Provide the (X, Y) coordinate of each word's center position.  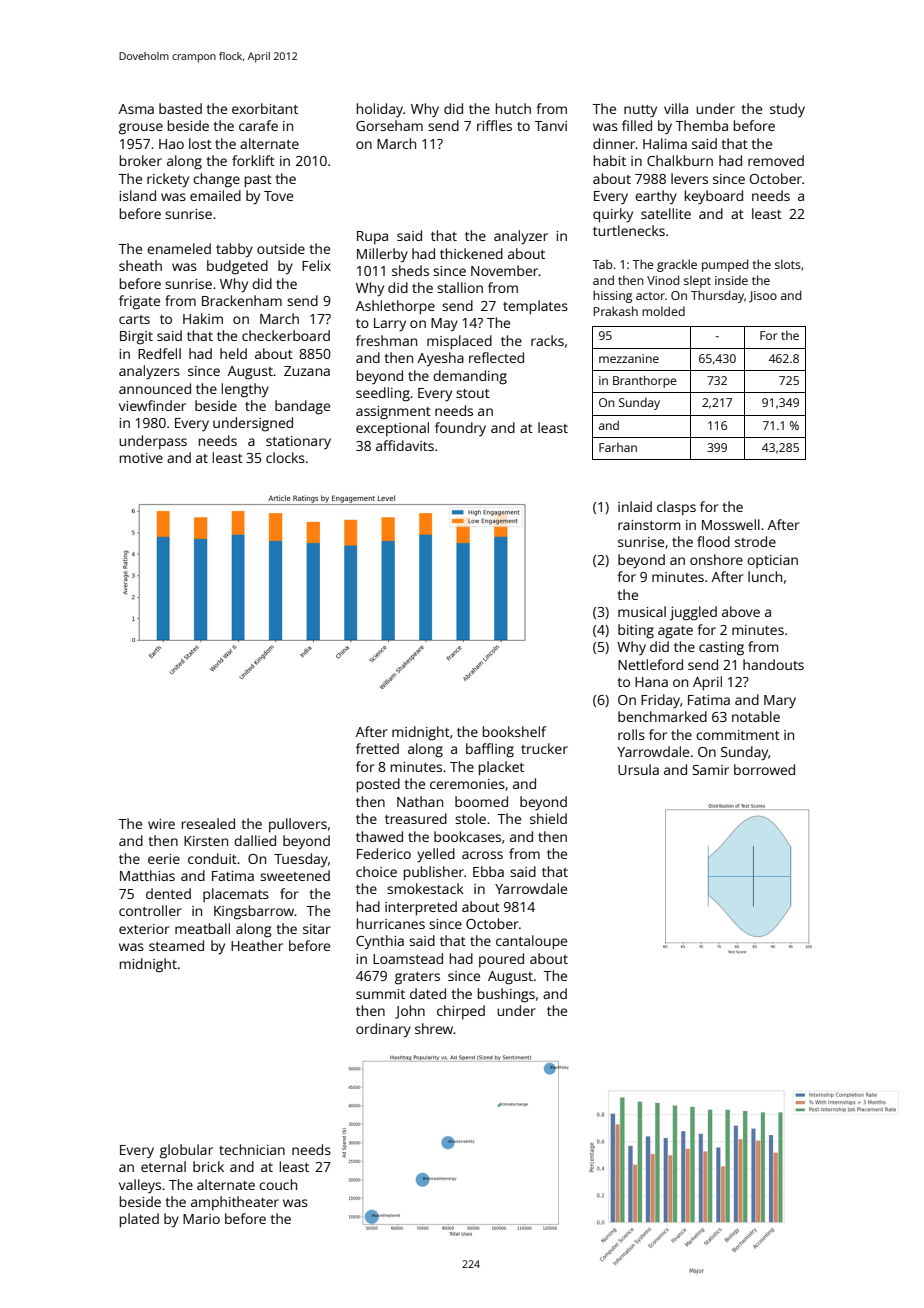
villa (676, 108)
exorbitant (265, 108)
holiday (380, 110)
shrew (434, 1028)
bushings (506, 995)
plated (139, 1220)
